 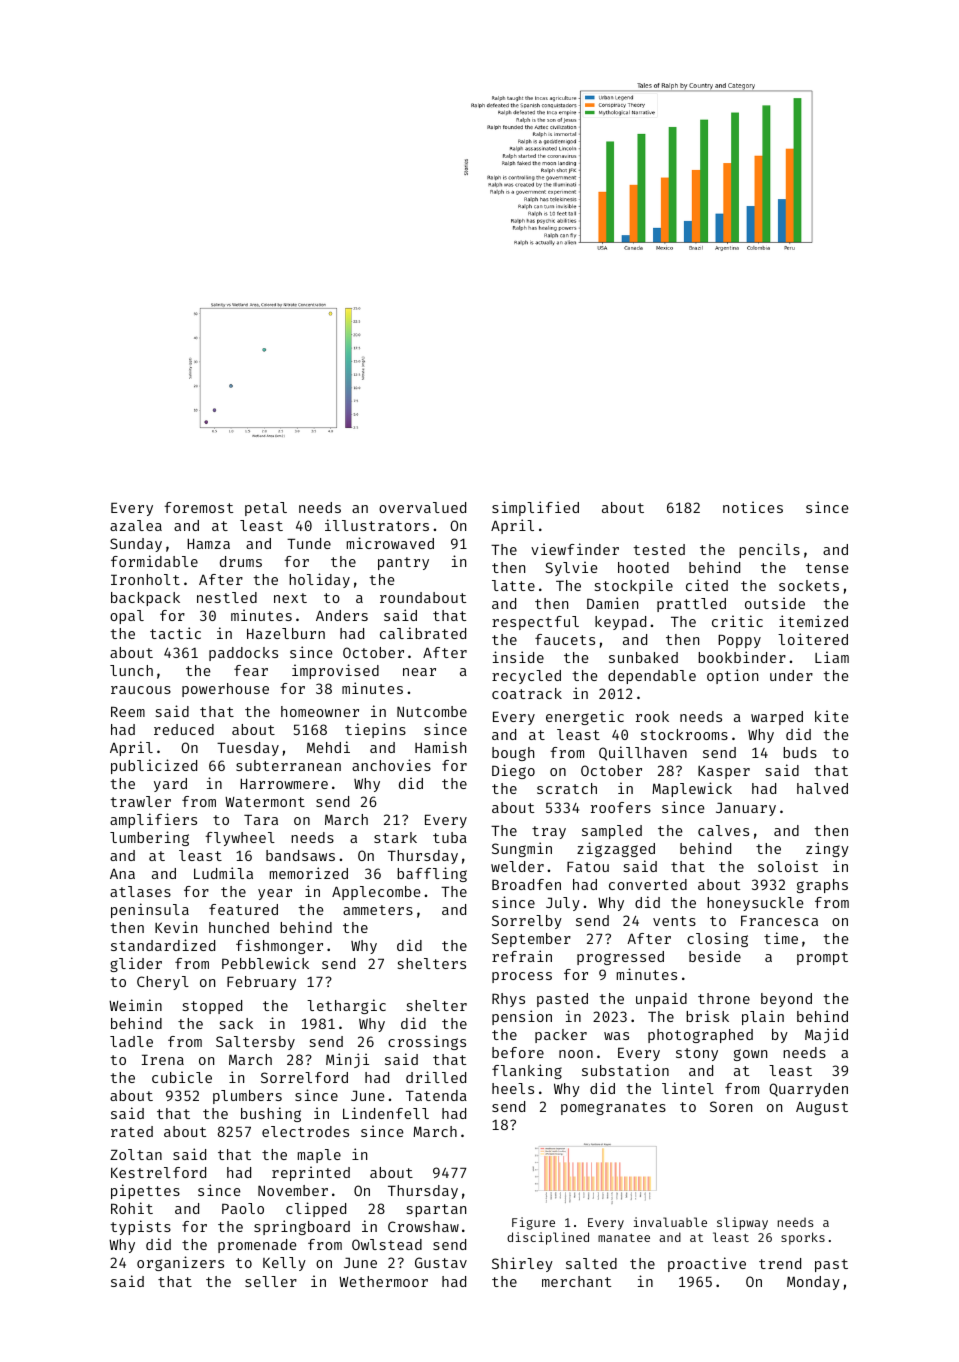 What do you see at coordinates (822, 788) in the document?
I see `halved` at bounding box center [822, 788].
